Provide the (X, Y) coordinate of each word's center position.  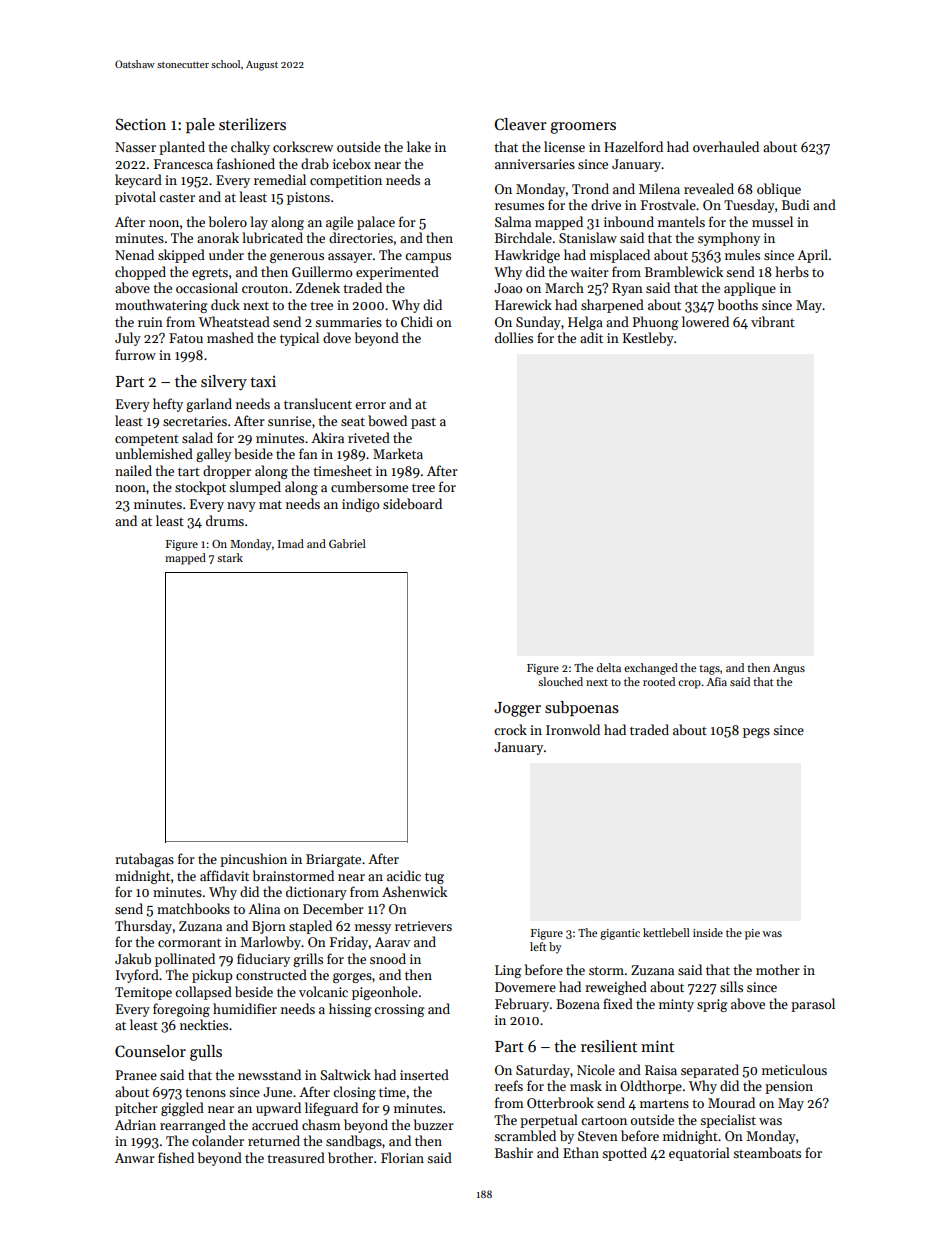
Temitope (143, 993)
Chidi (417, 321)
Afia (716, 681)
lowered (705, 321)
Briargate (333, 860)
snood (388, 958)
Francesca (183, 164)
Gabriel (347, 543)
